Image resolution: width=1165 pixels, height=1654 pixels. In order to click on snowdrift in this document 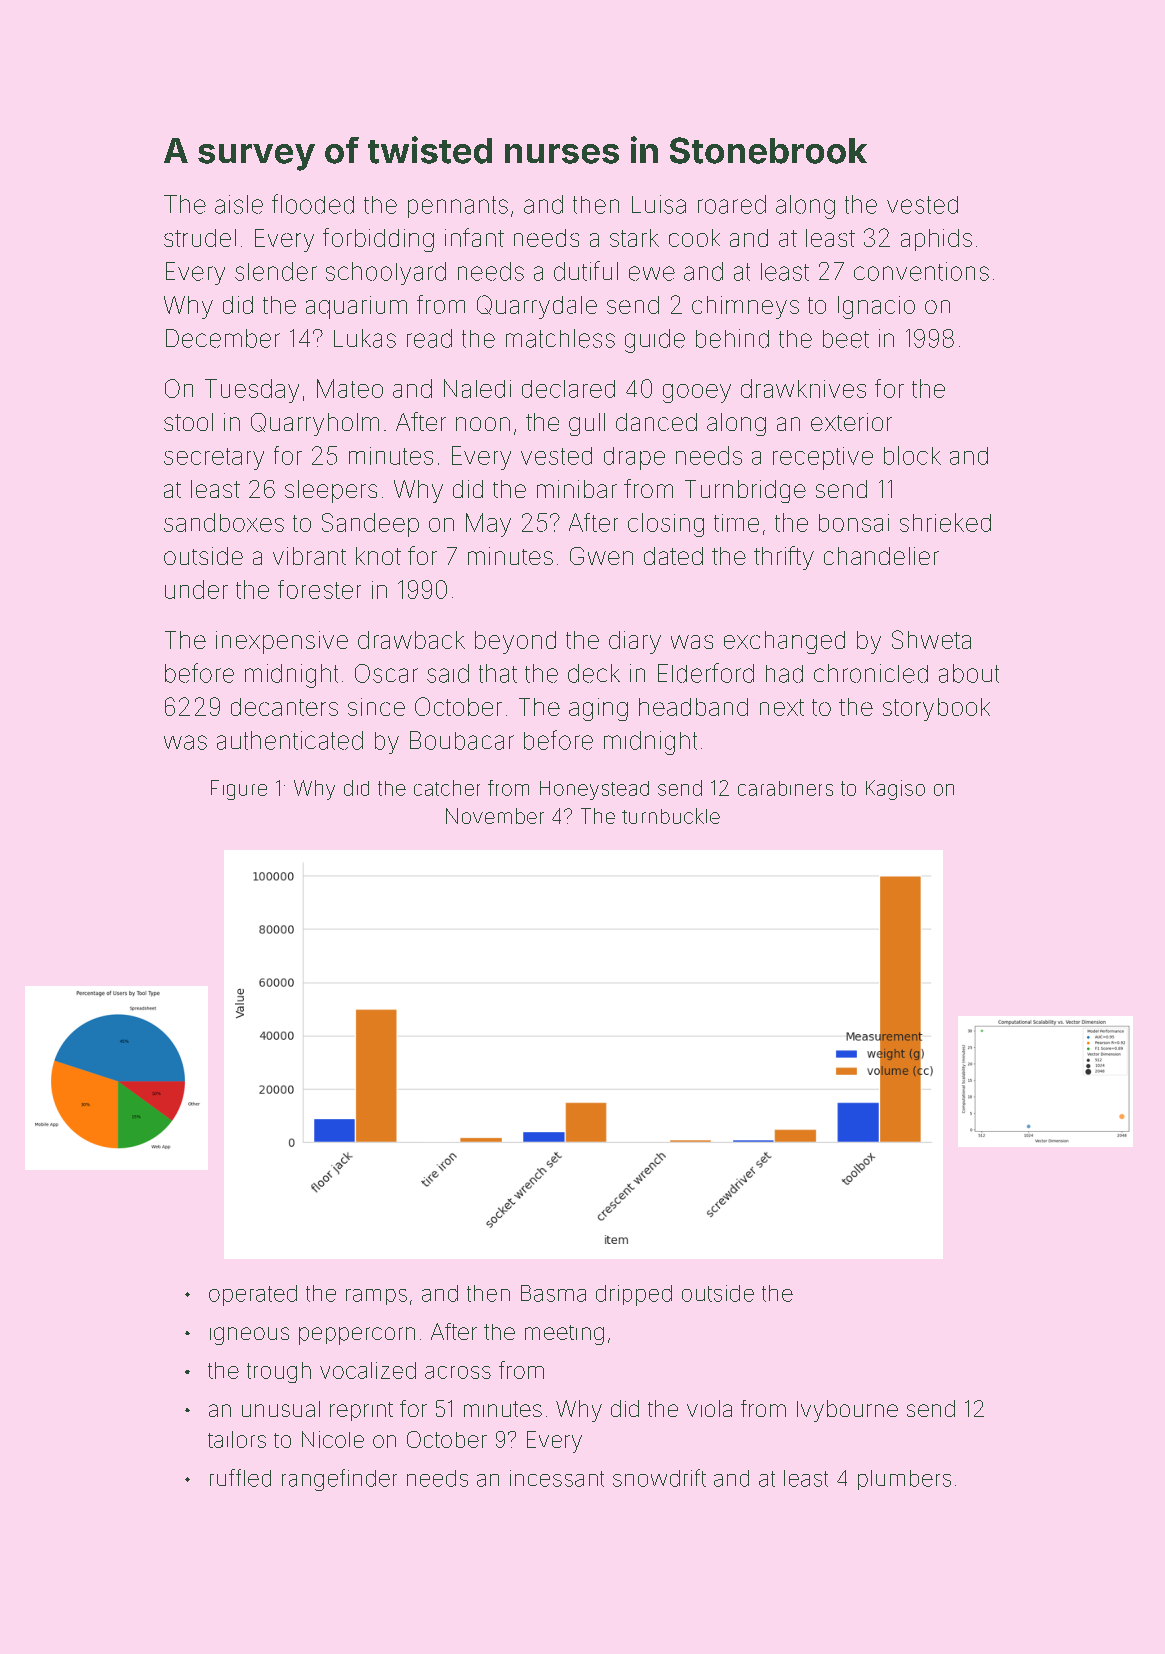, I will do `click(659, 1478)`.
